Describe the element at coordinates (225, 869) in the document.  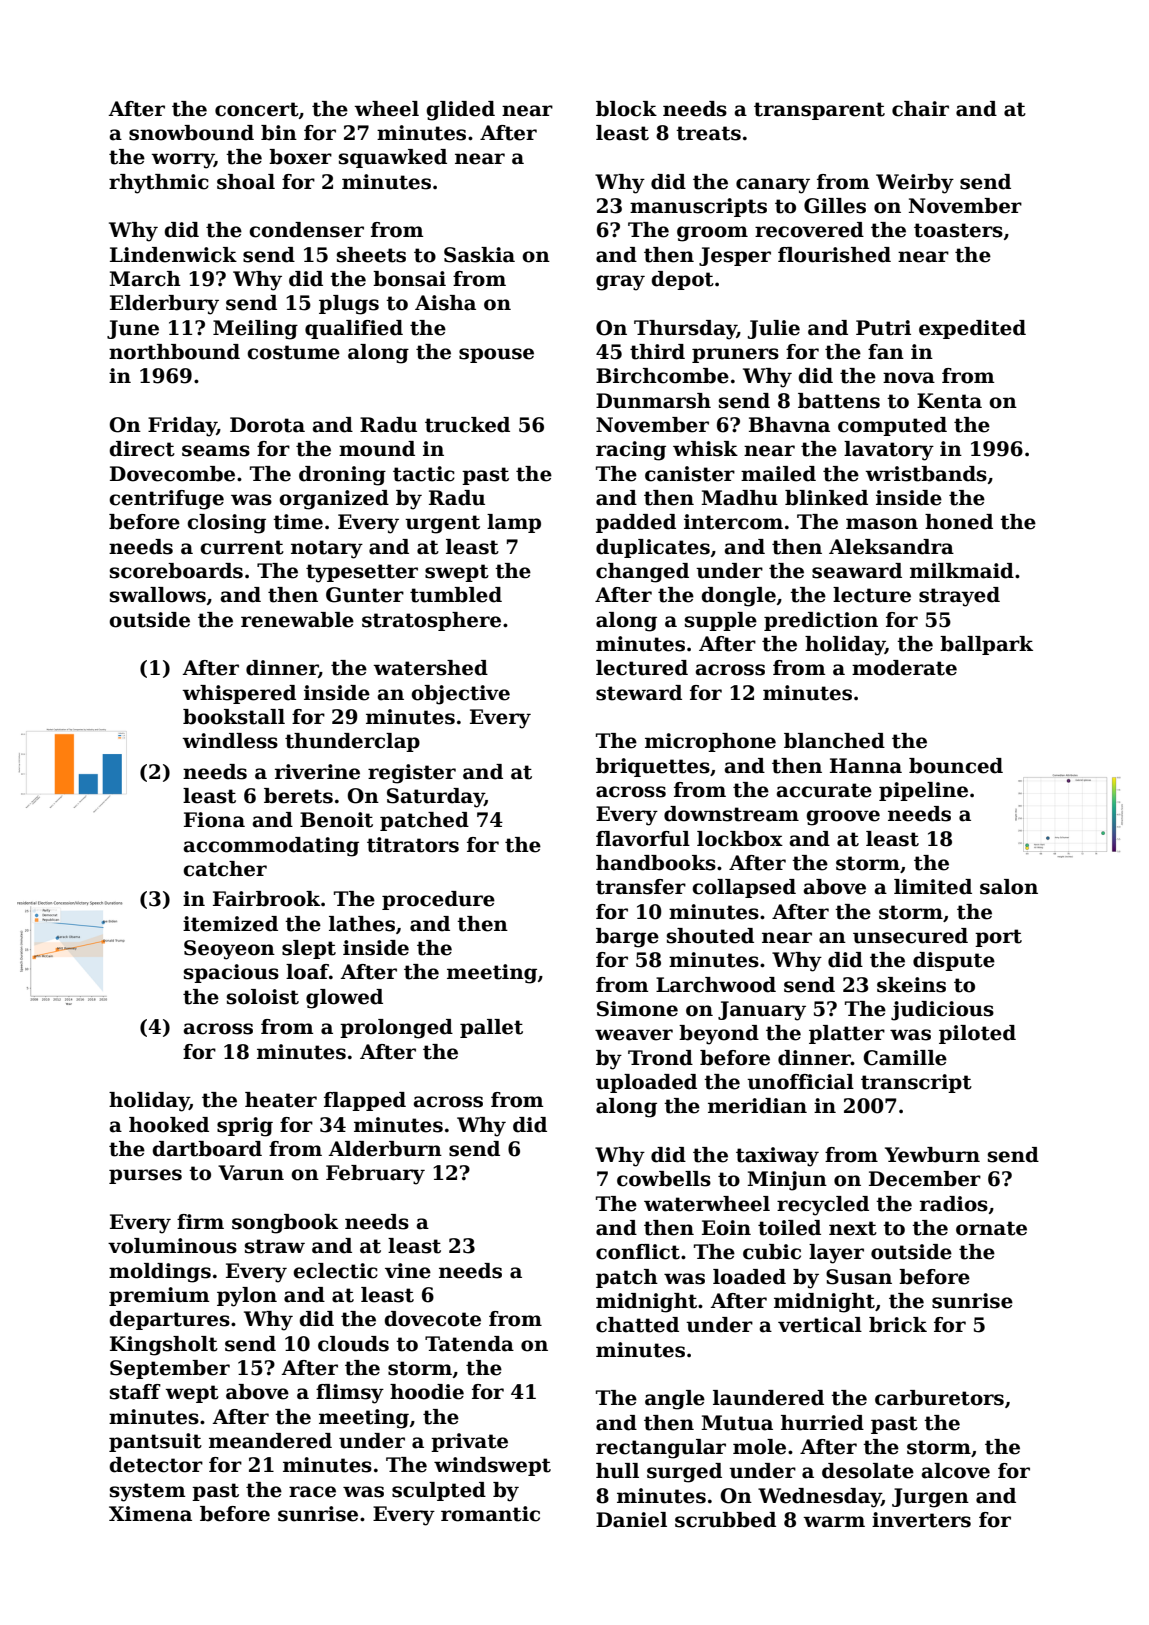
I see `catcher` at that location.
